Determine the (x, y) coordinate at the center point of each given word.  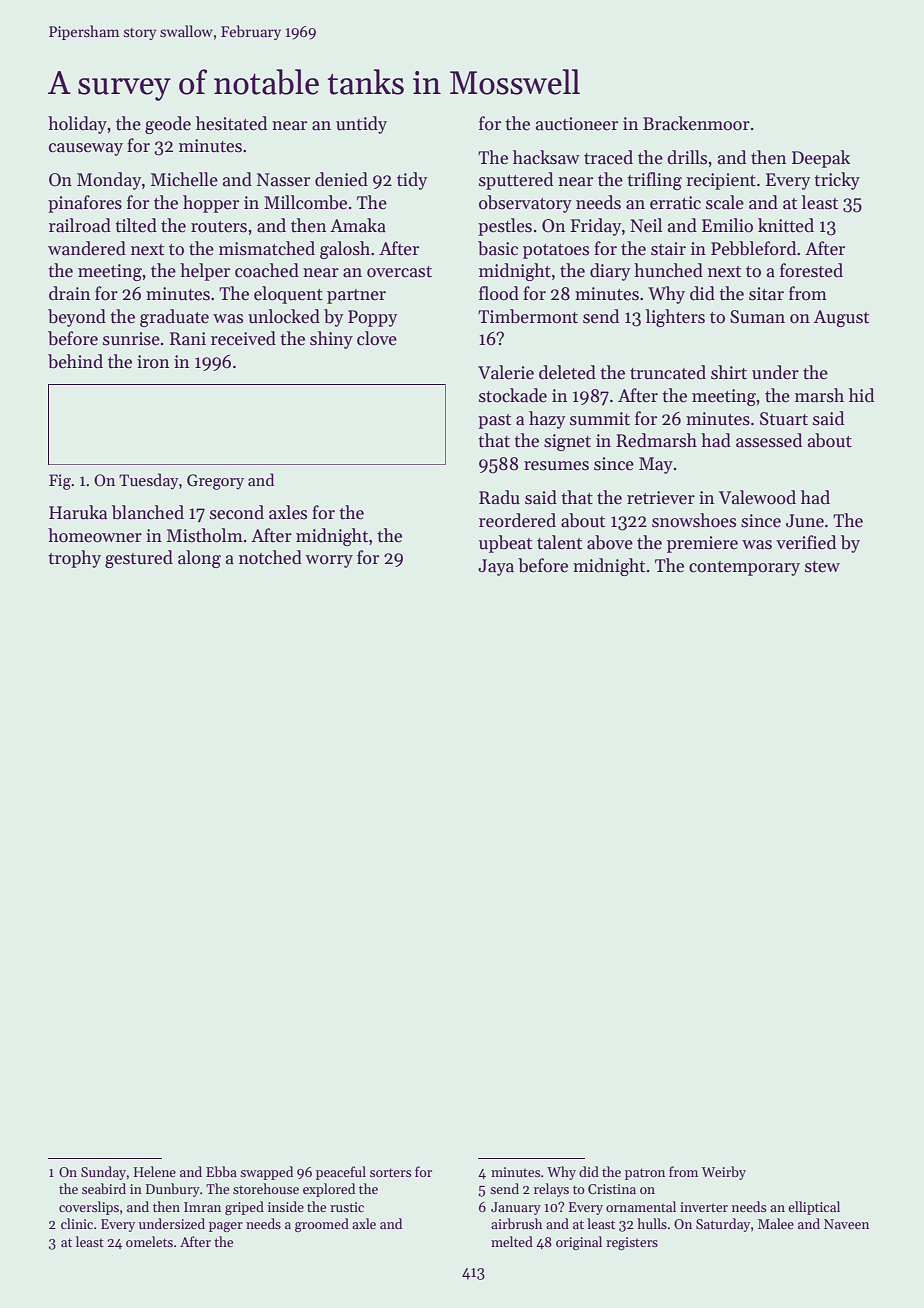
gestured (139, 559)
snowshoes (694, 520)
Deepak (821, 159)
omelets (149, 1241)
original (579, 1243)
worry (329, 561)
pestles (505, 227)
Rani (188, 339)
